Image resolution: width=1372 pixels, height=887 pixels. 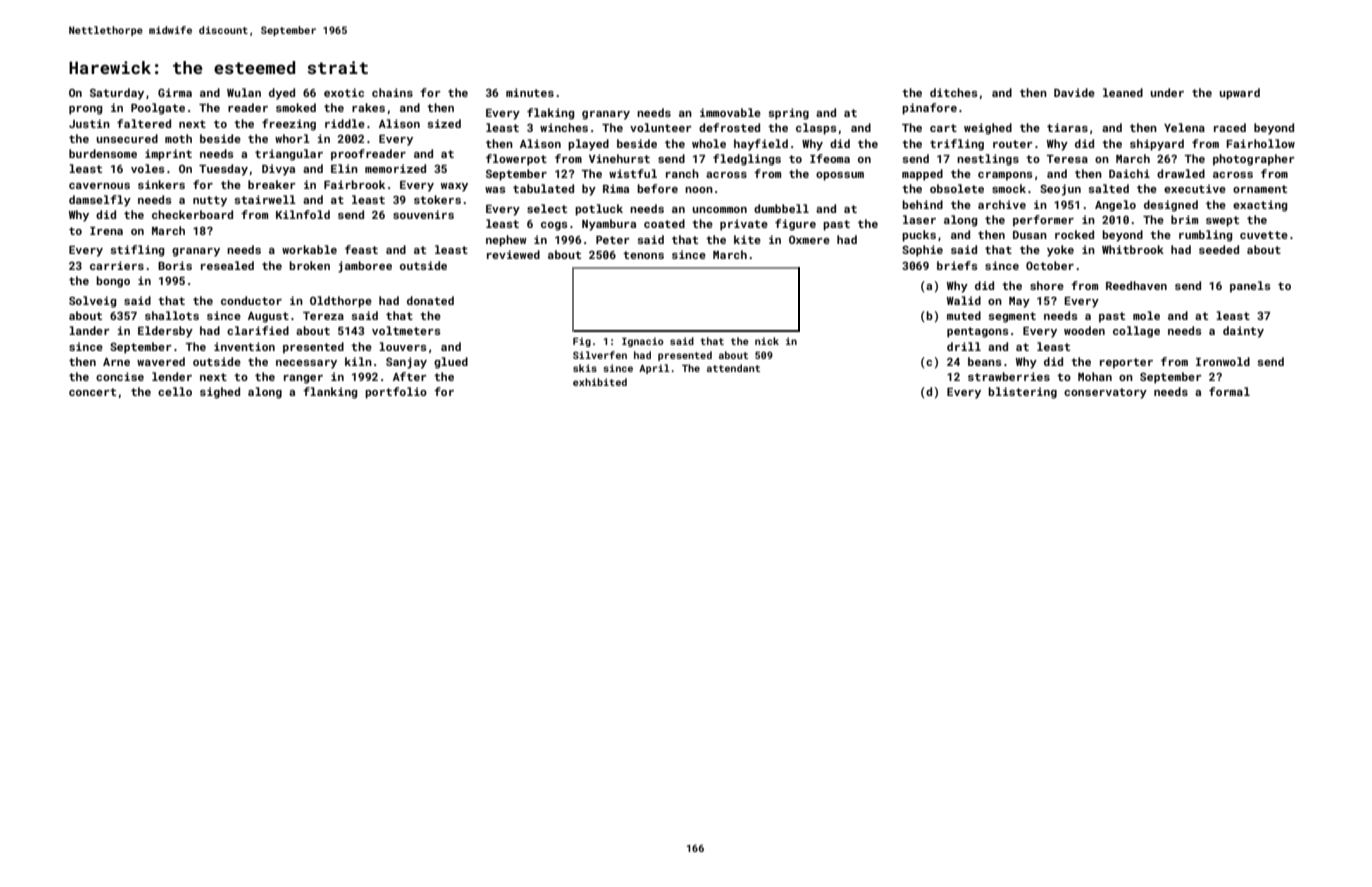 I want to click on concert, so click(x=92, y=392).
